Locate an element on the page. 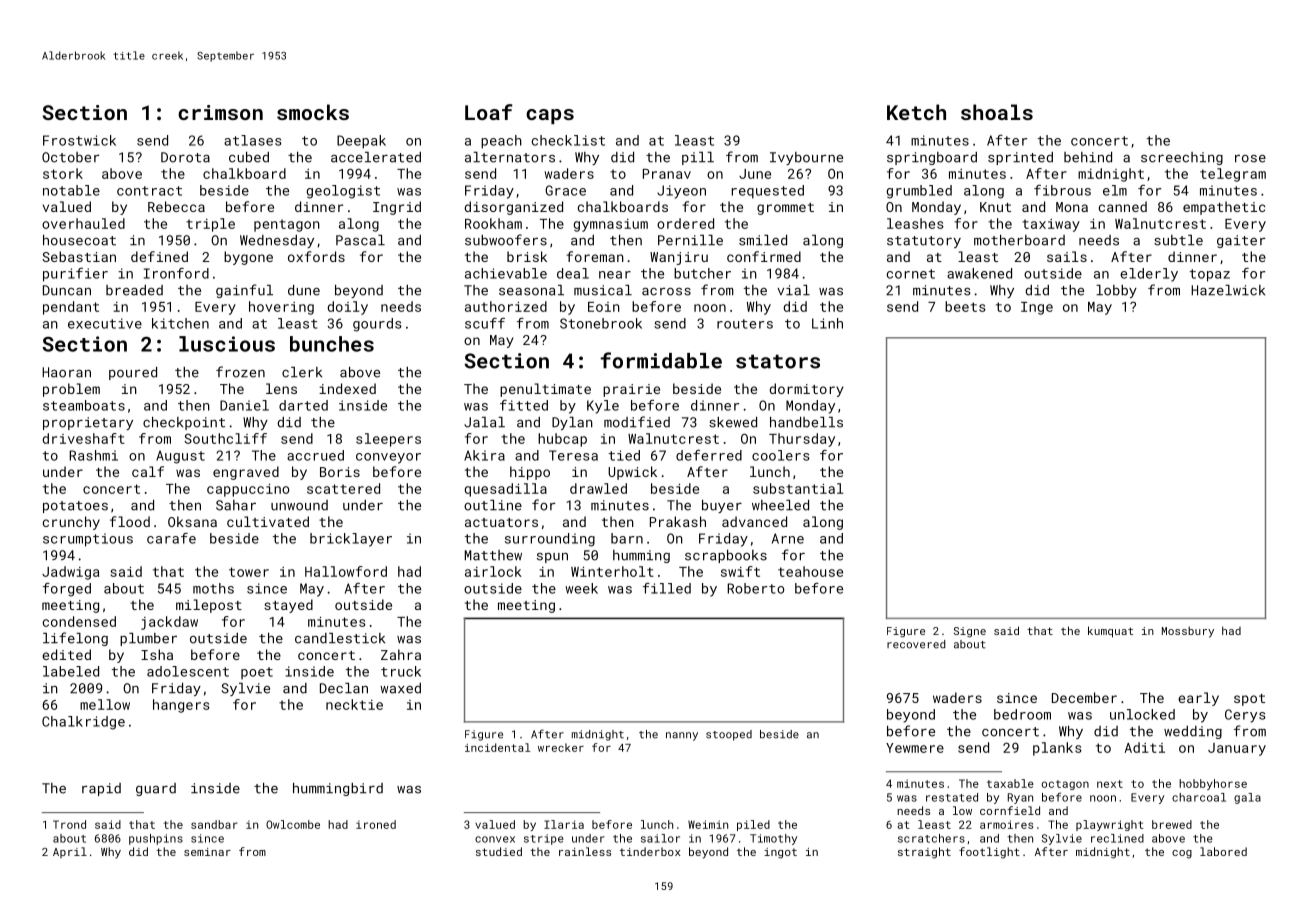 The height and width of the document is (924, 1308). substantial is located at coordinates (798, 488).
